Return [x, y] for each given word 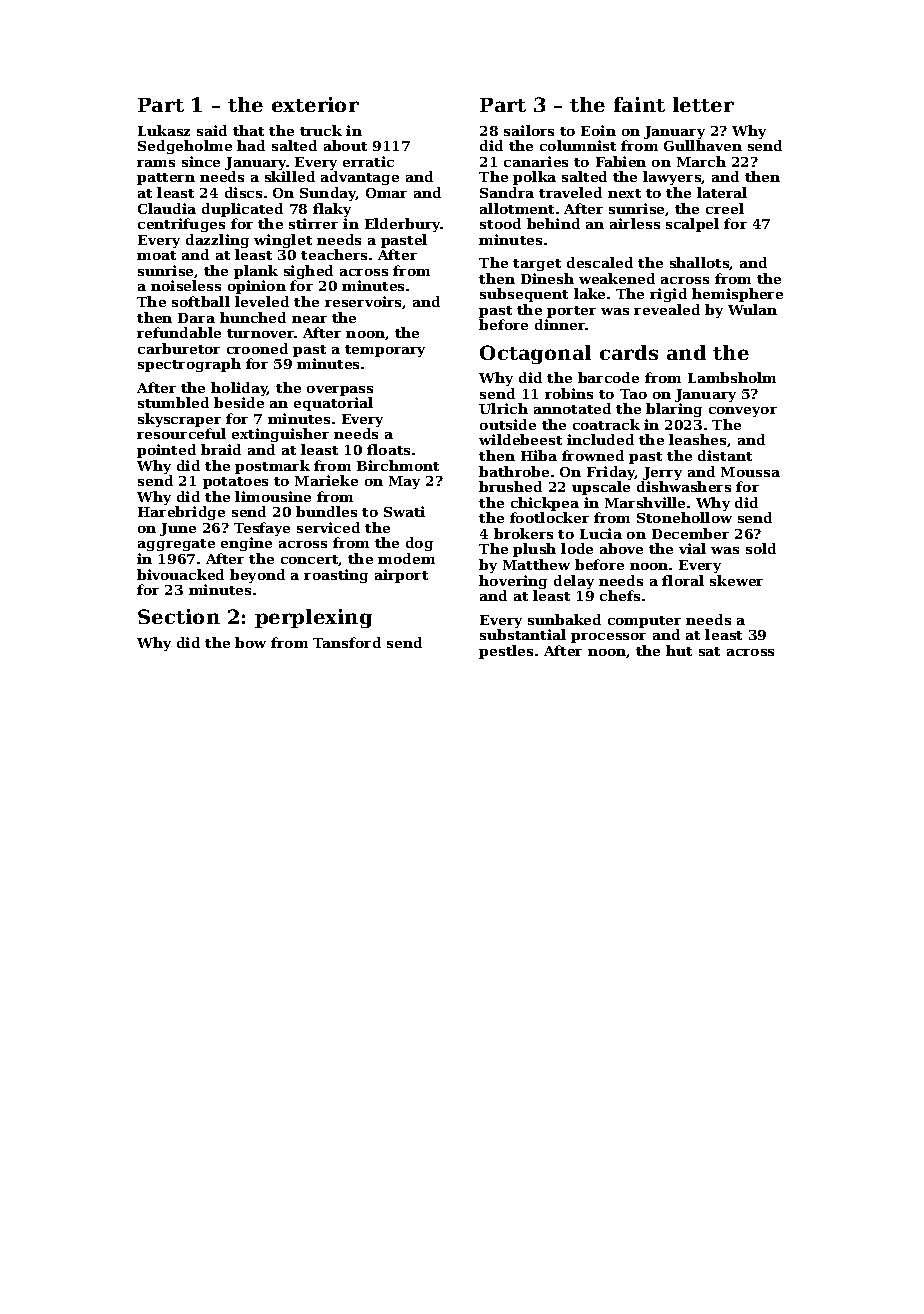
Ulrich [503, 408]
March [701, 161]
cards [629, 352]
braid [221, 449]
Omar [386, 193]
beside [239, 402]
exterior [315, 104]
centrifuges [181, 225]
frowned [593, 455]
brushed [510, 486]
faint [639, 104]
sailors [529, 130]
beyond [257, 576]
